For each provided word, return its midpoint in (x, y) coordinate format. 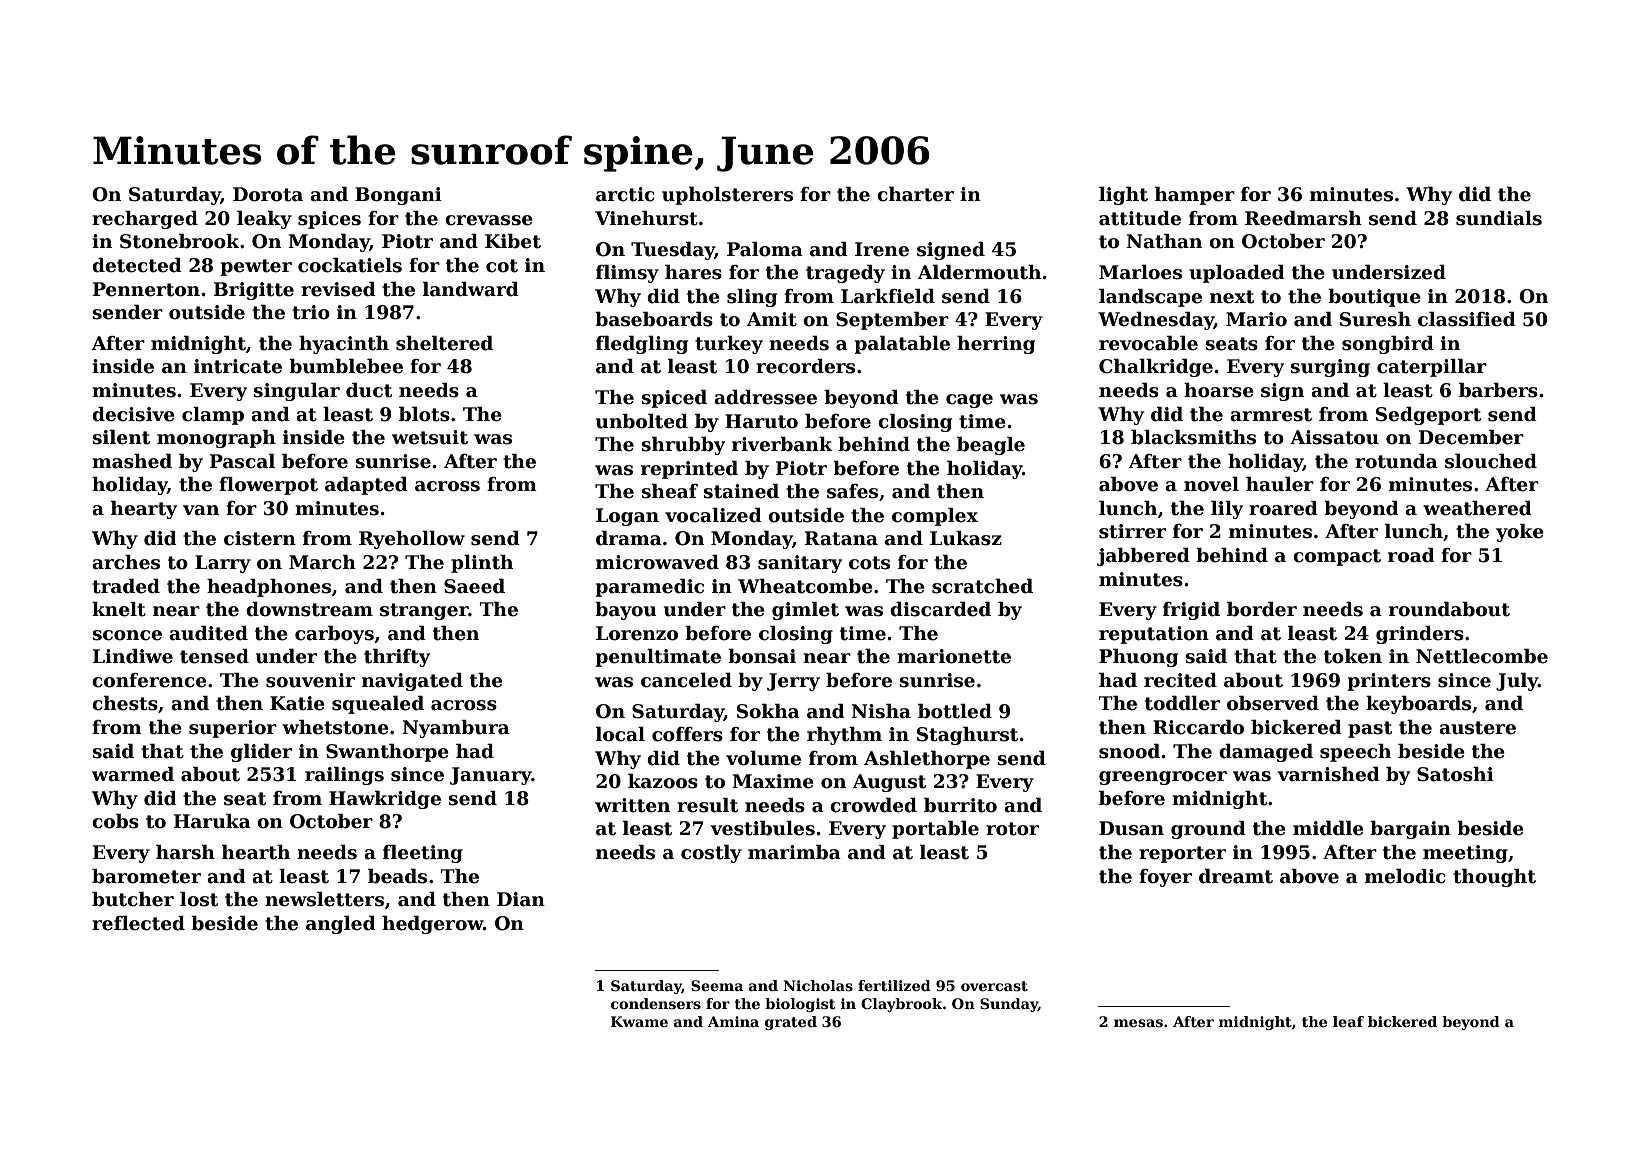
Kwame (639, 1021)
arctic (625, 194)
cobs (115, 821)
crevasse (489, 220)
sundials (1499, 218)
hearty (144, 510)
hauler (1280, 484)
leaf (1348, 1021)
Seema (717, 985)
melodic (1405, 876)
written (632, 805)
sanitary (800, 564)
